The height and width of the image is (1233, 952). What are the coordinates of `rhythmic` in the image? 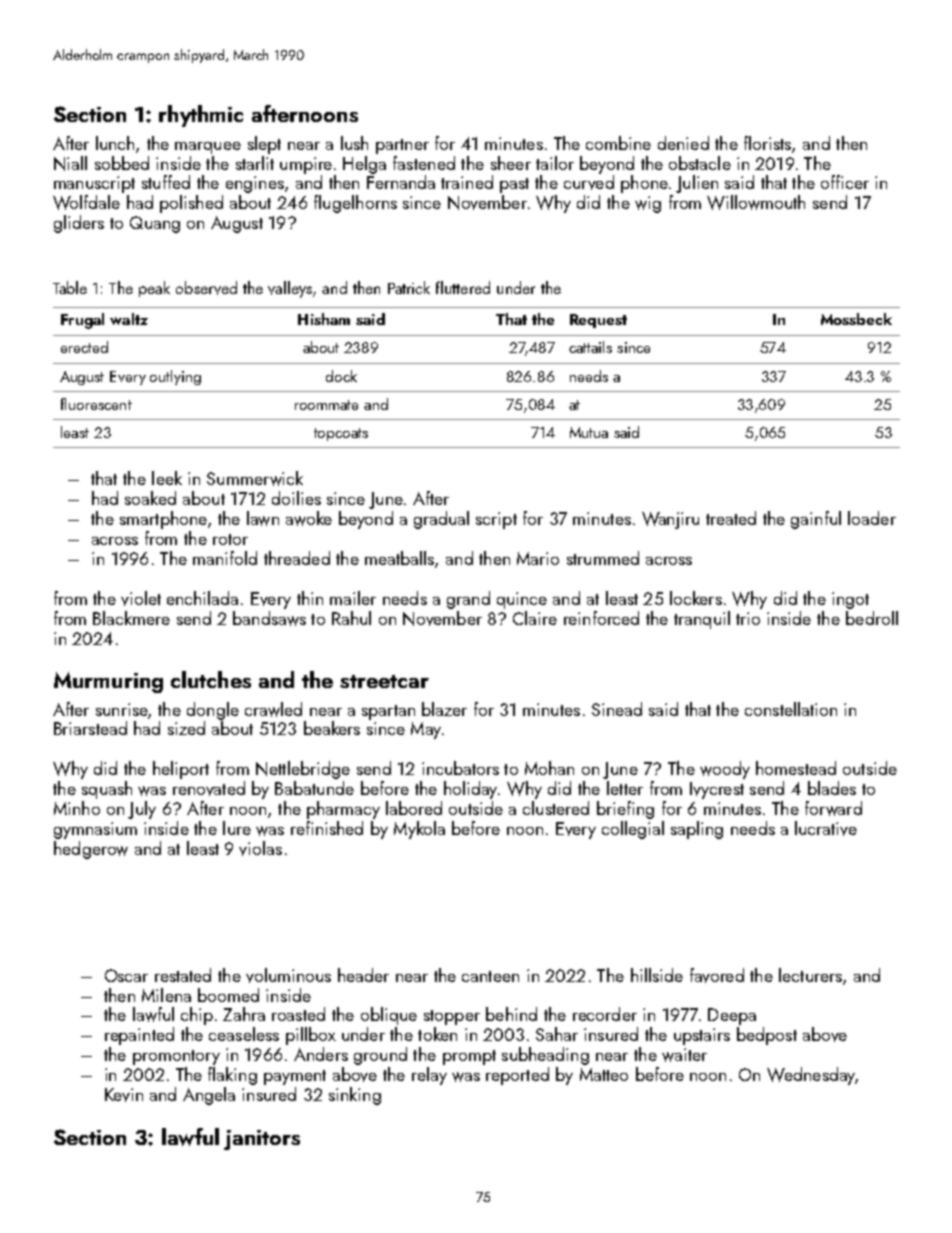 It's located at (201, 116).
